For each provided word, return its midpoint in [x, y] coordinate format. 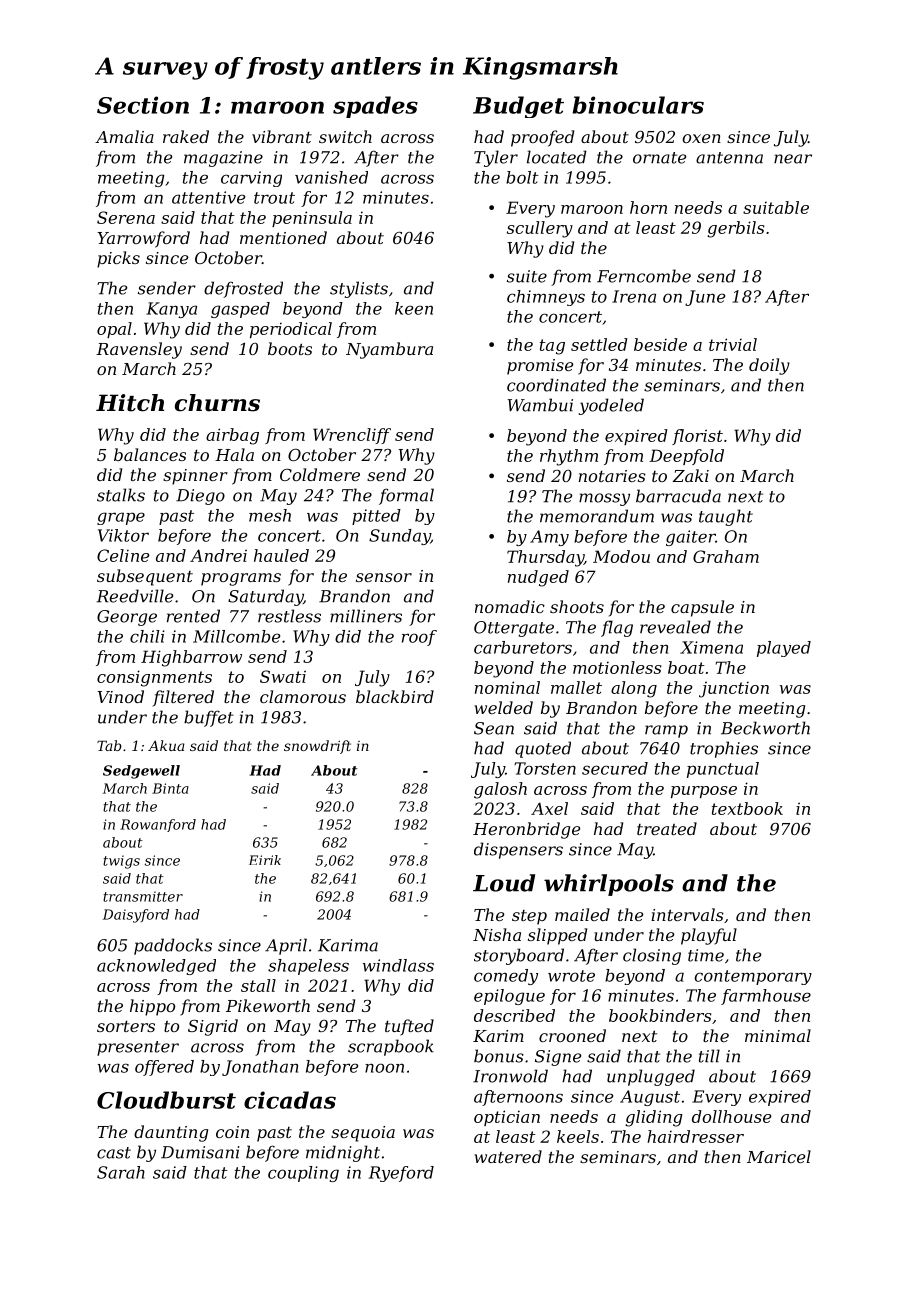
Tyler [496, 158]
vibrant [282, 136]
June [705, 298]
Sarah [121, 1172]
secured [615, 768]
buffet [209, 718]
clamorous [303, 696]
